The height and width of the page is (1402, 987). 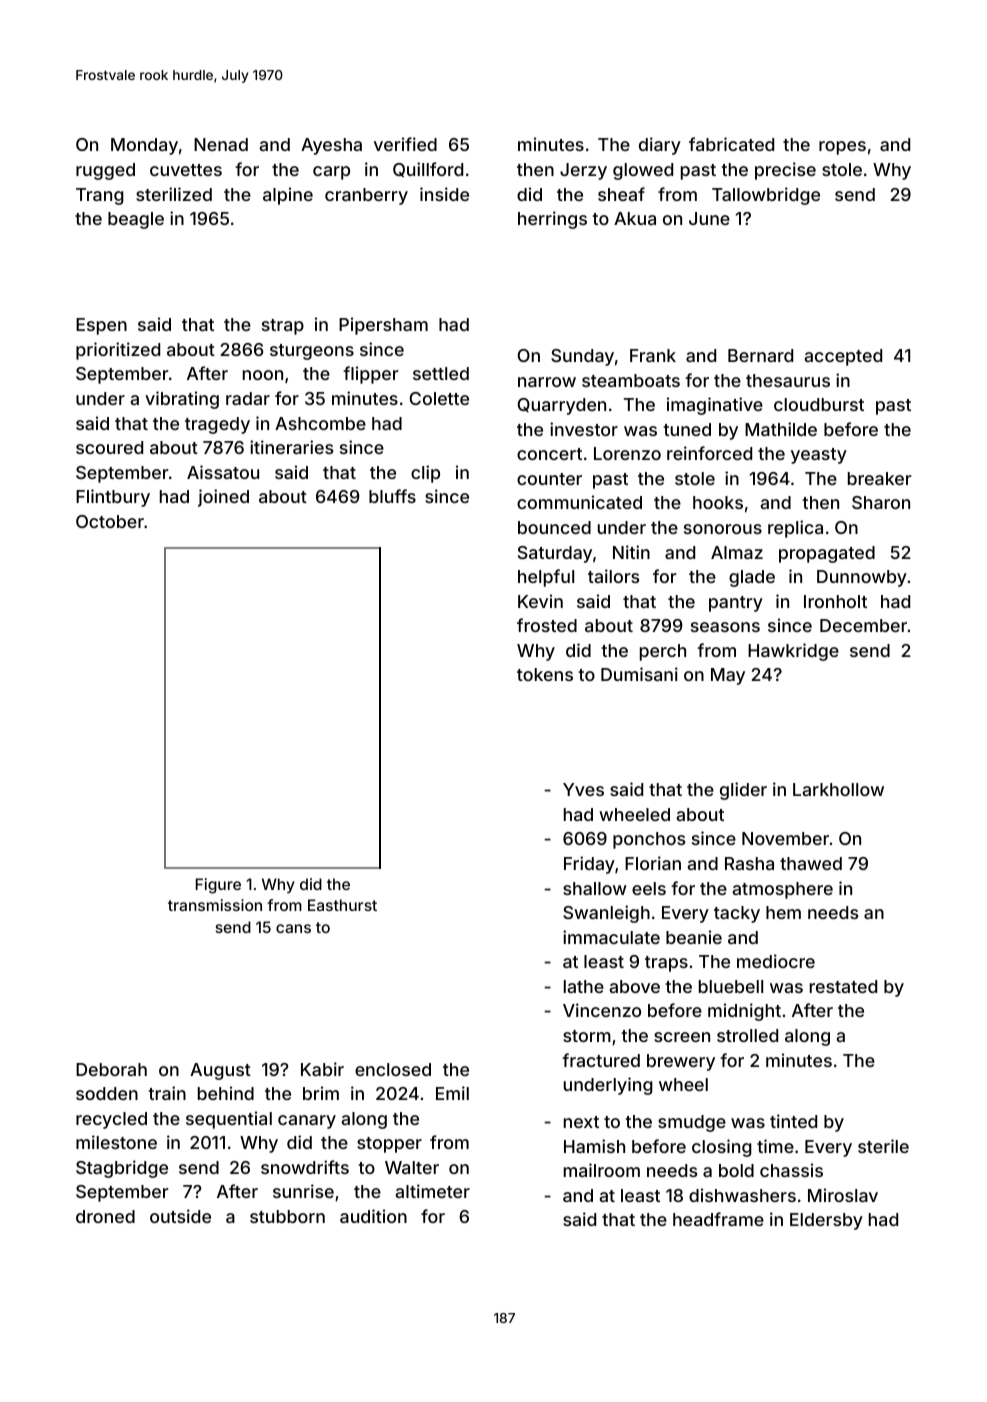 What do you see at coordinates (584, 986) in the page?
I see `lathe` at bounding box center [584, 986].
